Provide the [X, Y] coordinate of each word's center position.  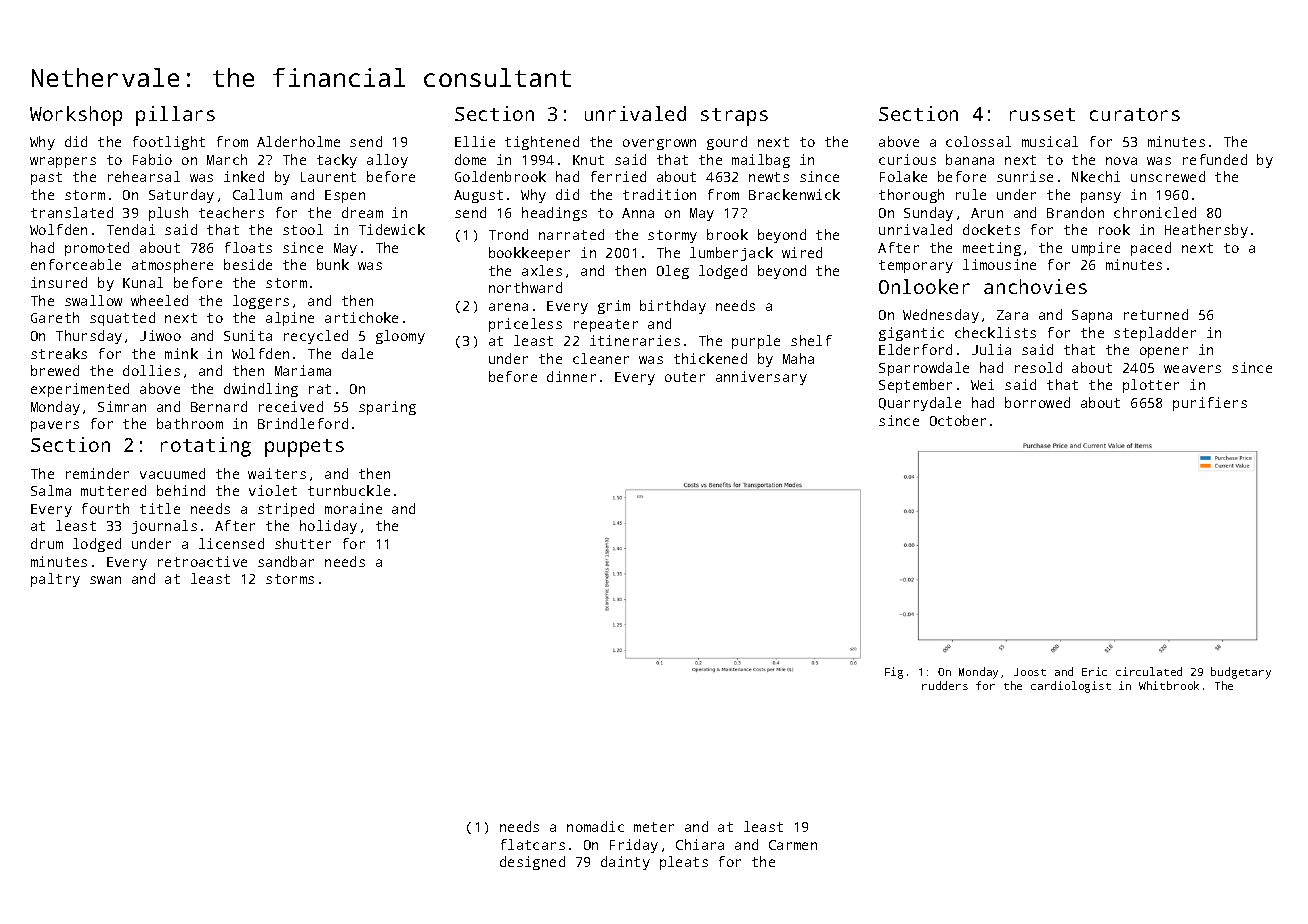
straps [734, 117]
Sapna [1092, 316]
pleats [684, 863]
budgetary [1241, 673]
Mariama [303, 370]
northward [525, 287]
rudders [945, 685]
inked [244, 176]
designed [532, 863]
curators [1135, 114]
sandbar [286, 561]
